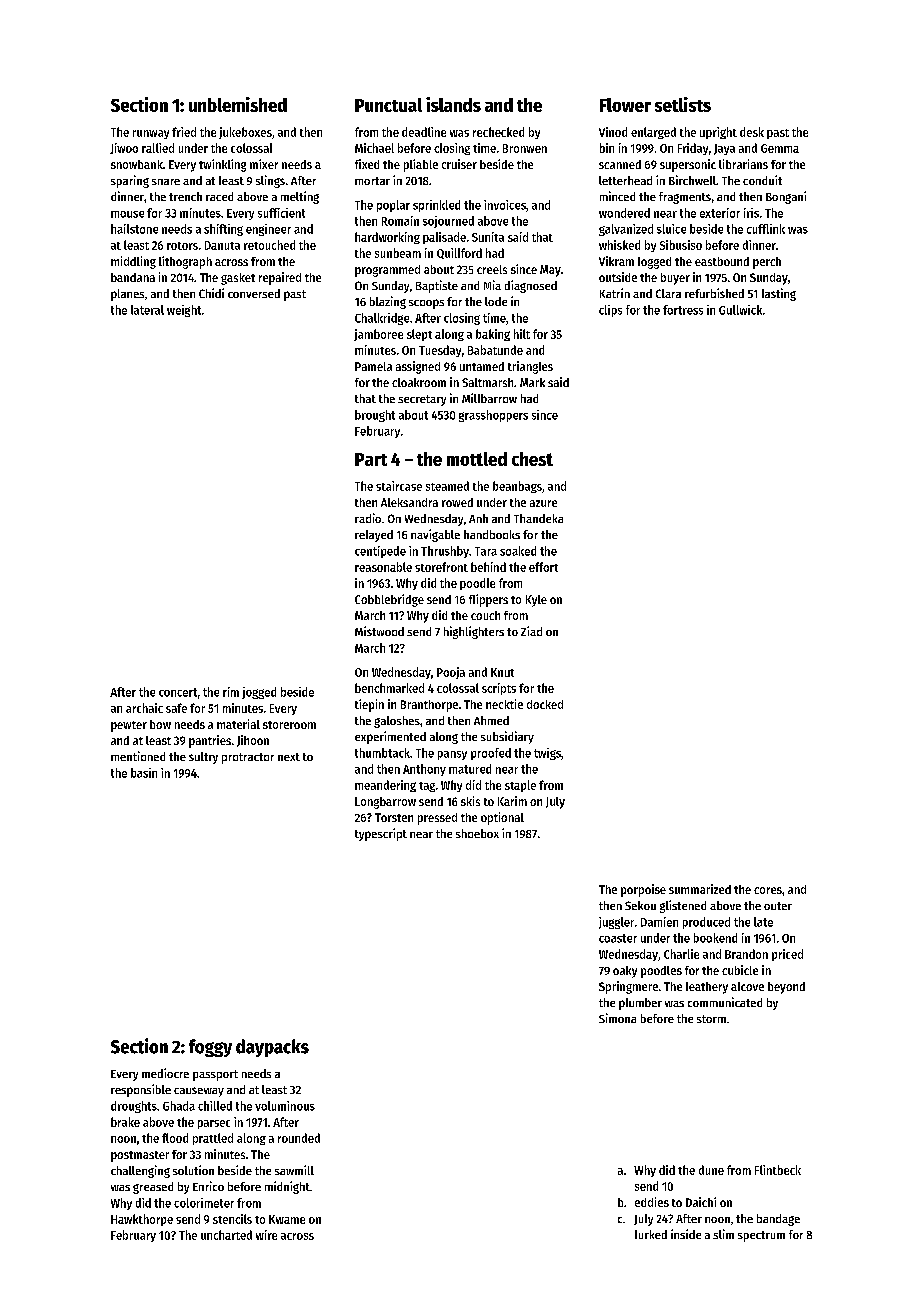 The width and height of the screenshot is (924, 1308). What do you see at coordinates (617, 1018) in the screenshot?
I see `Simona` at bounding box center [617, 1018].
